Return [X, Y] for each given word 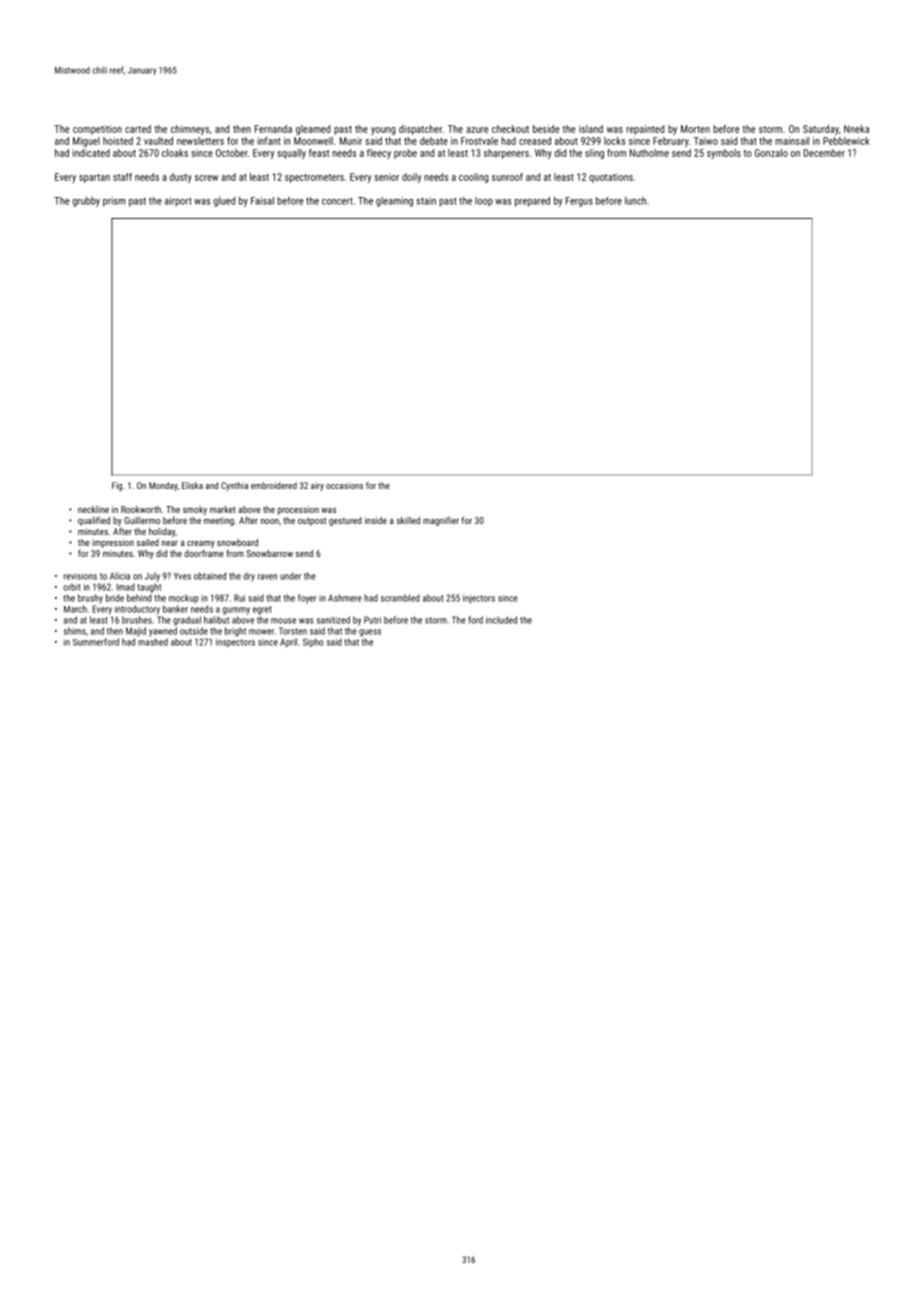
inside [376, 520]
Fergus [579, 202]
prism [114, 202]
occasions [344, 485]
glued [224, 201]
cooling [474, 178]
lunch [635, 200]
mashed [153, 642]
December [824, 153]
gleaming [394, 202]
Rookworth [141, 509]
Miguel [86, 142]
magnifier [441, 521]
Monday [163, 486]
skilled [408, 520]
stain [426, 201]
